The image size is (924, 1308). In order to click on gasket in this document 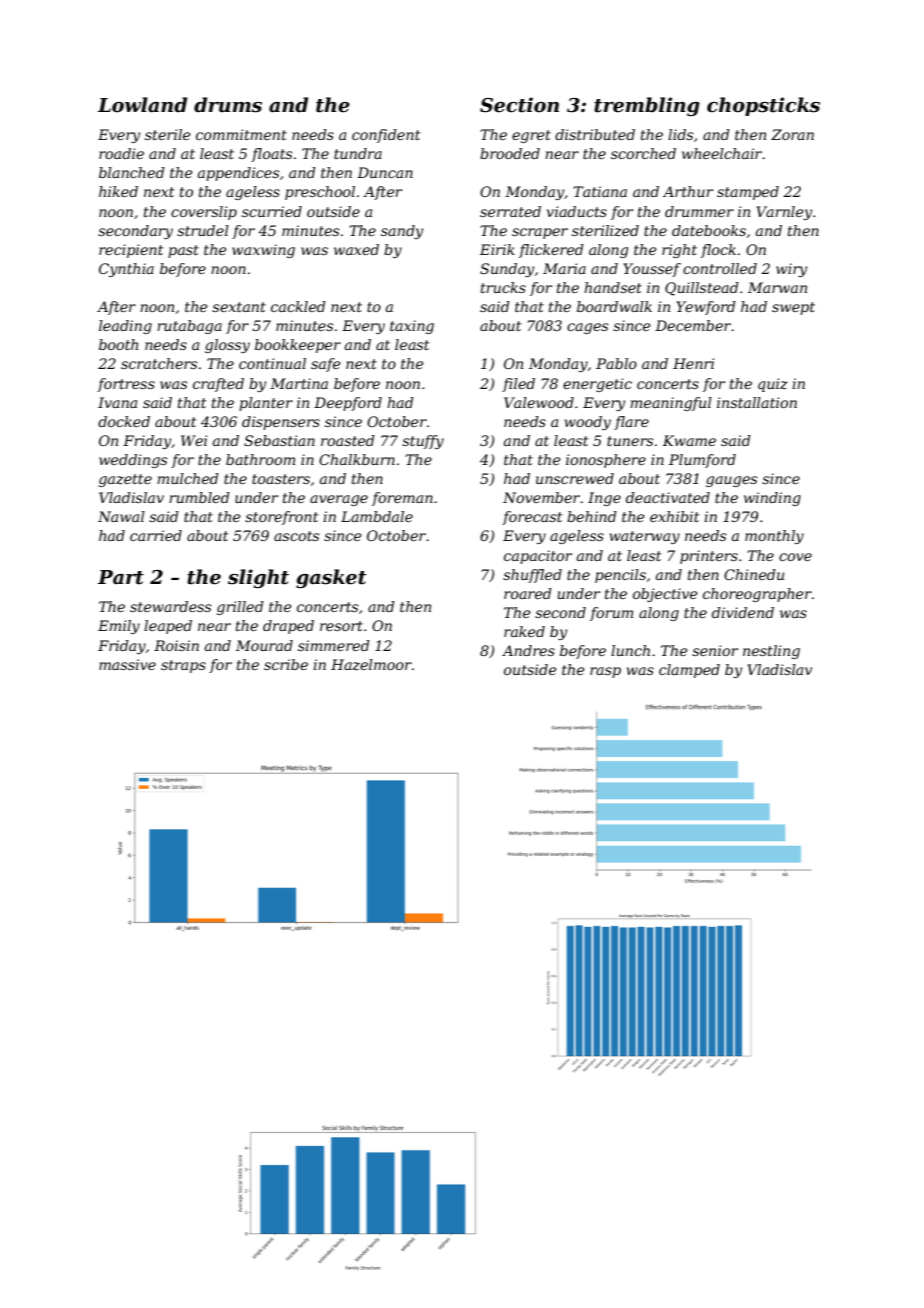, I will do `click(331, 579)`.
